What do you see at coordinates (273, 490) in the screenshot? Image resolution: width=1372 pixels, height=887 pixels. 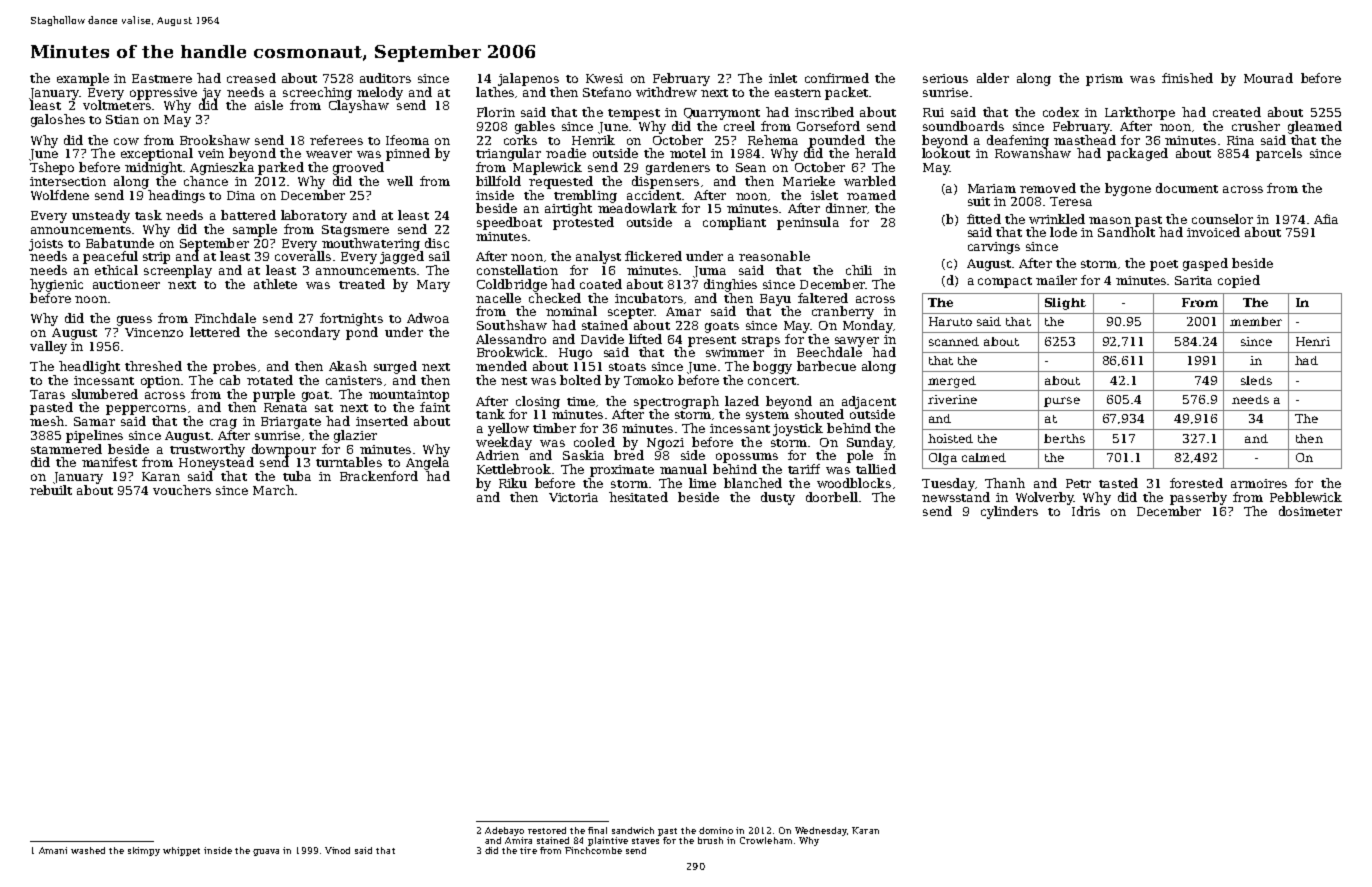 I see `March` at bounding box center [273, 490].
